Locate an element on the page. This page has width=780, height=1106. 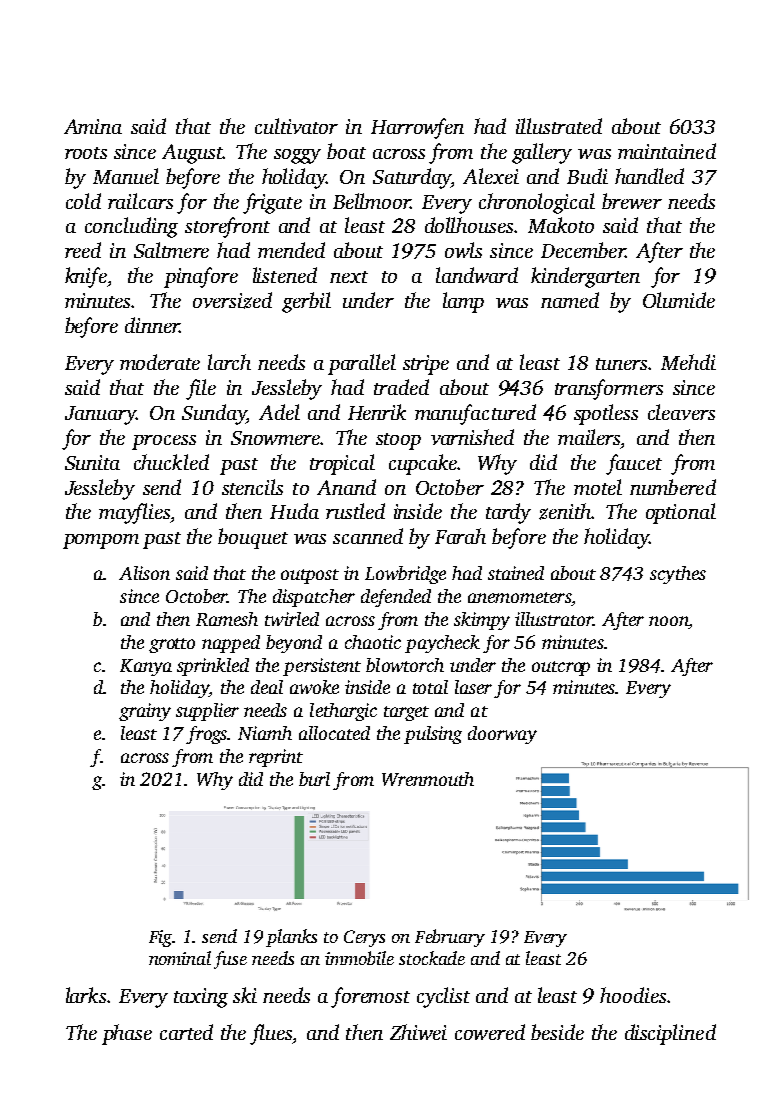
roots is located at coordinates (86, 153).
